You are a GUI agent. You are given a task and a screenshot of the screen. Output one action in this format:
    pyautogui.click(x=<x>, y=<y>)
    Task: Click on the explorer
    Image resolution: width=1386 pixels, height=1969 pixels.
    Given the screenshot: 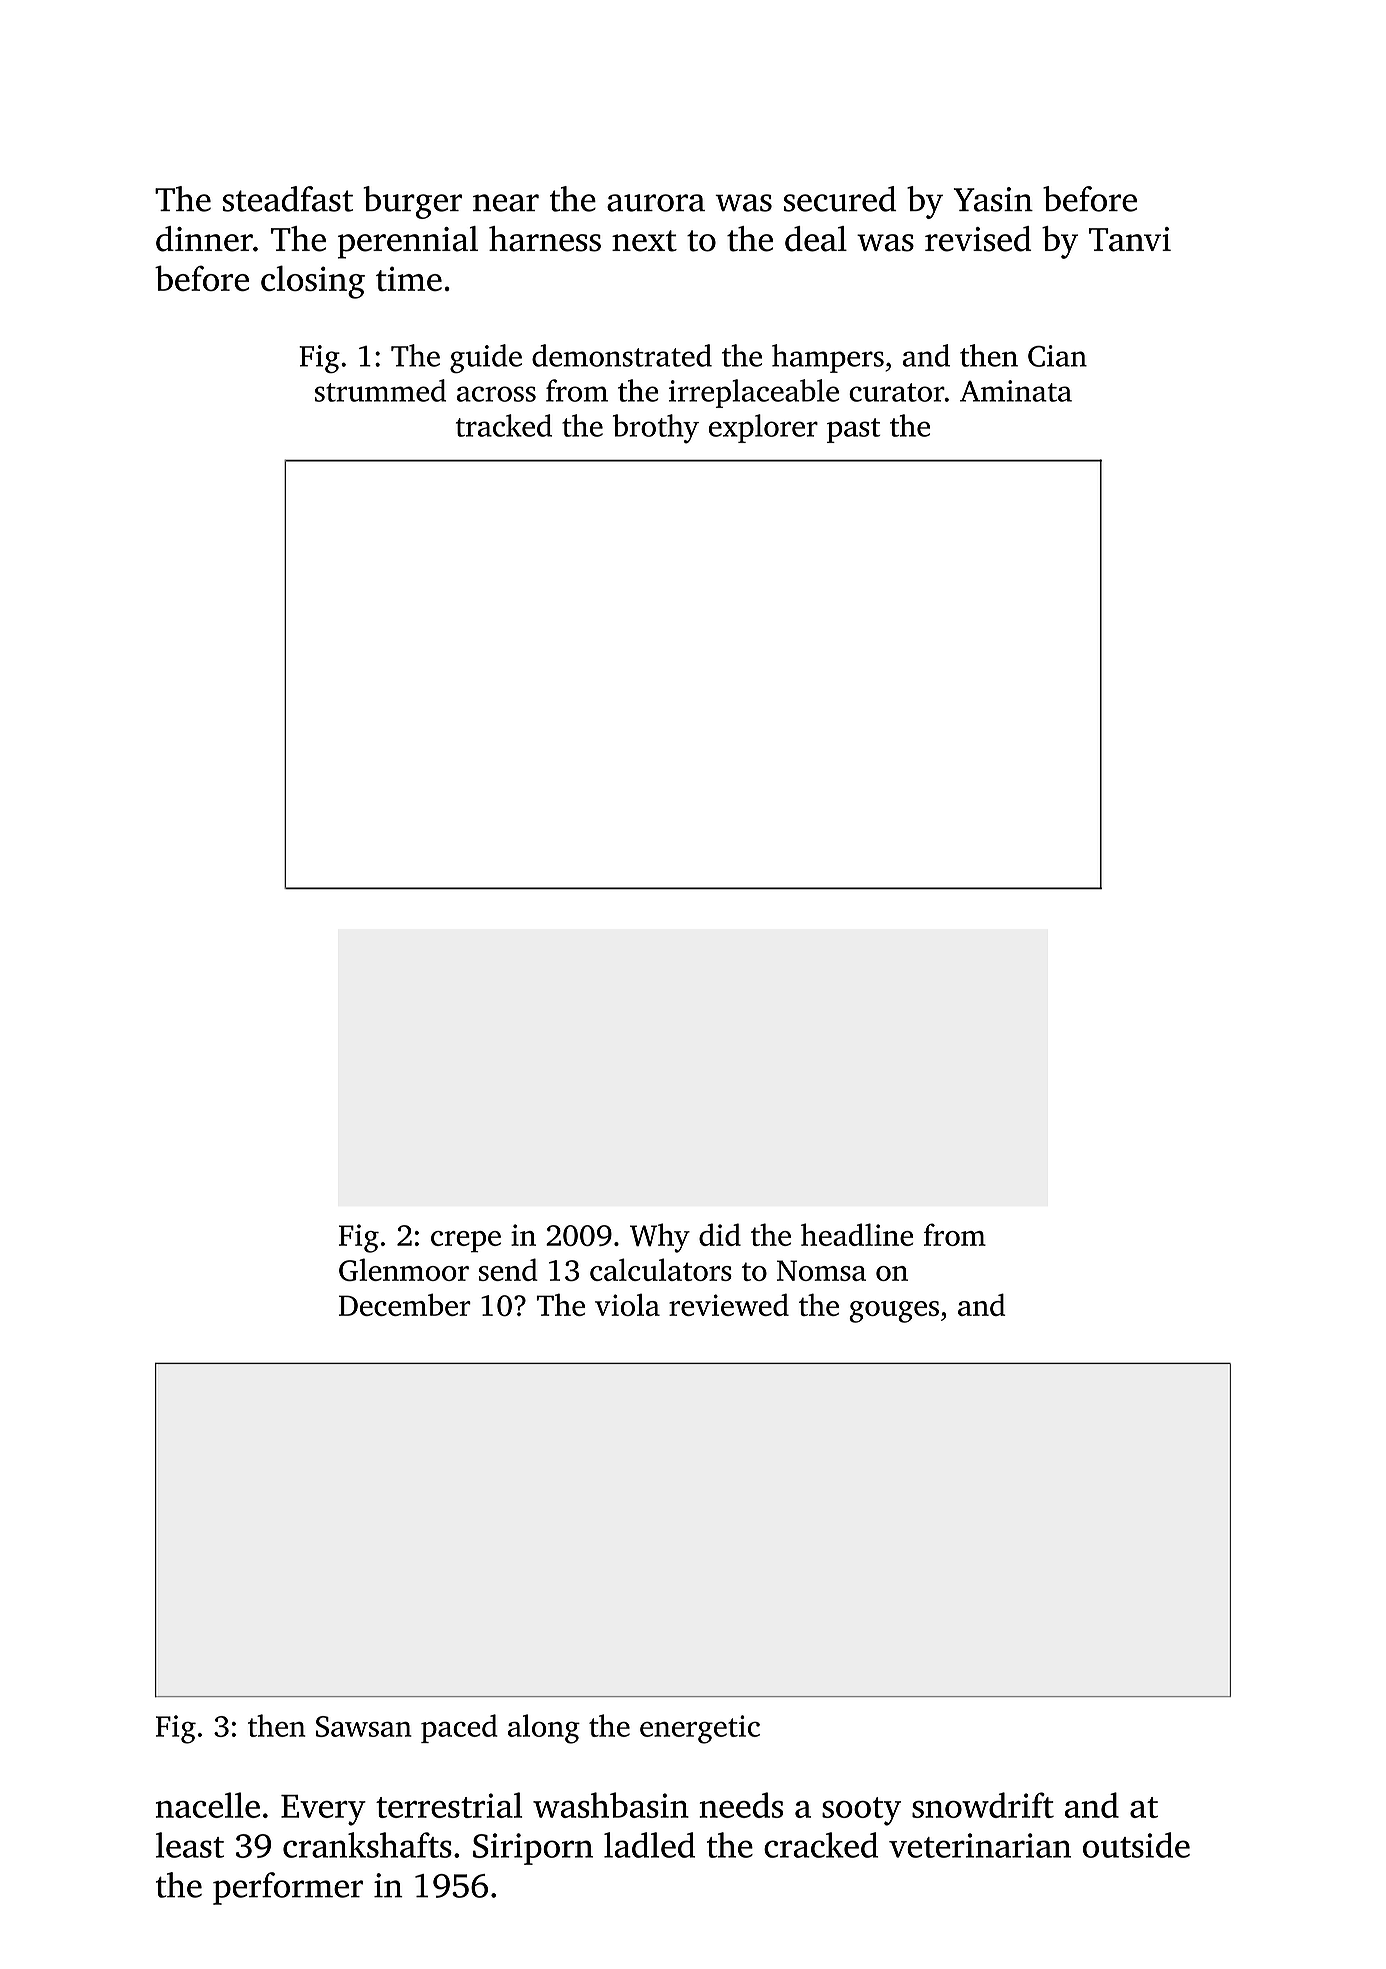 What is the action you would take?
    pyautogui.click(x=763, y=428)
